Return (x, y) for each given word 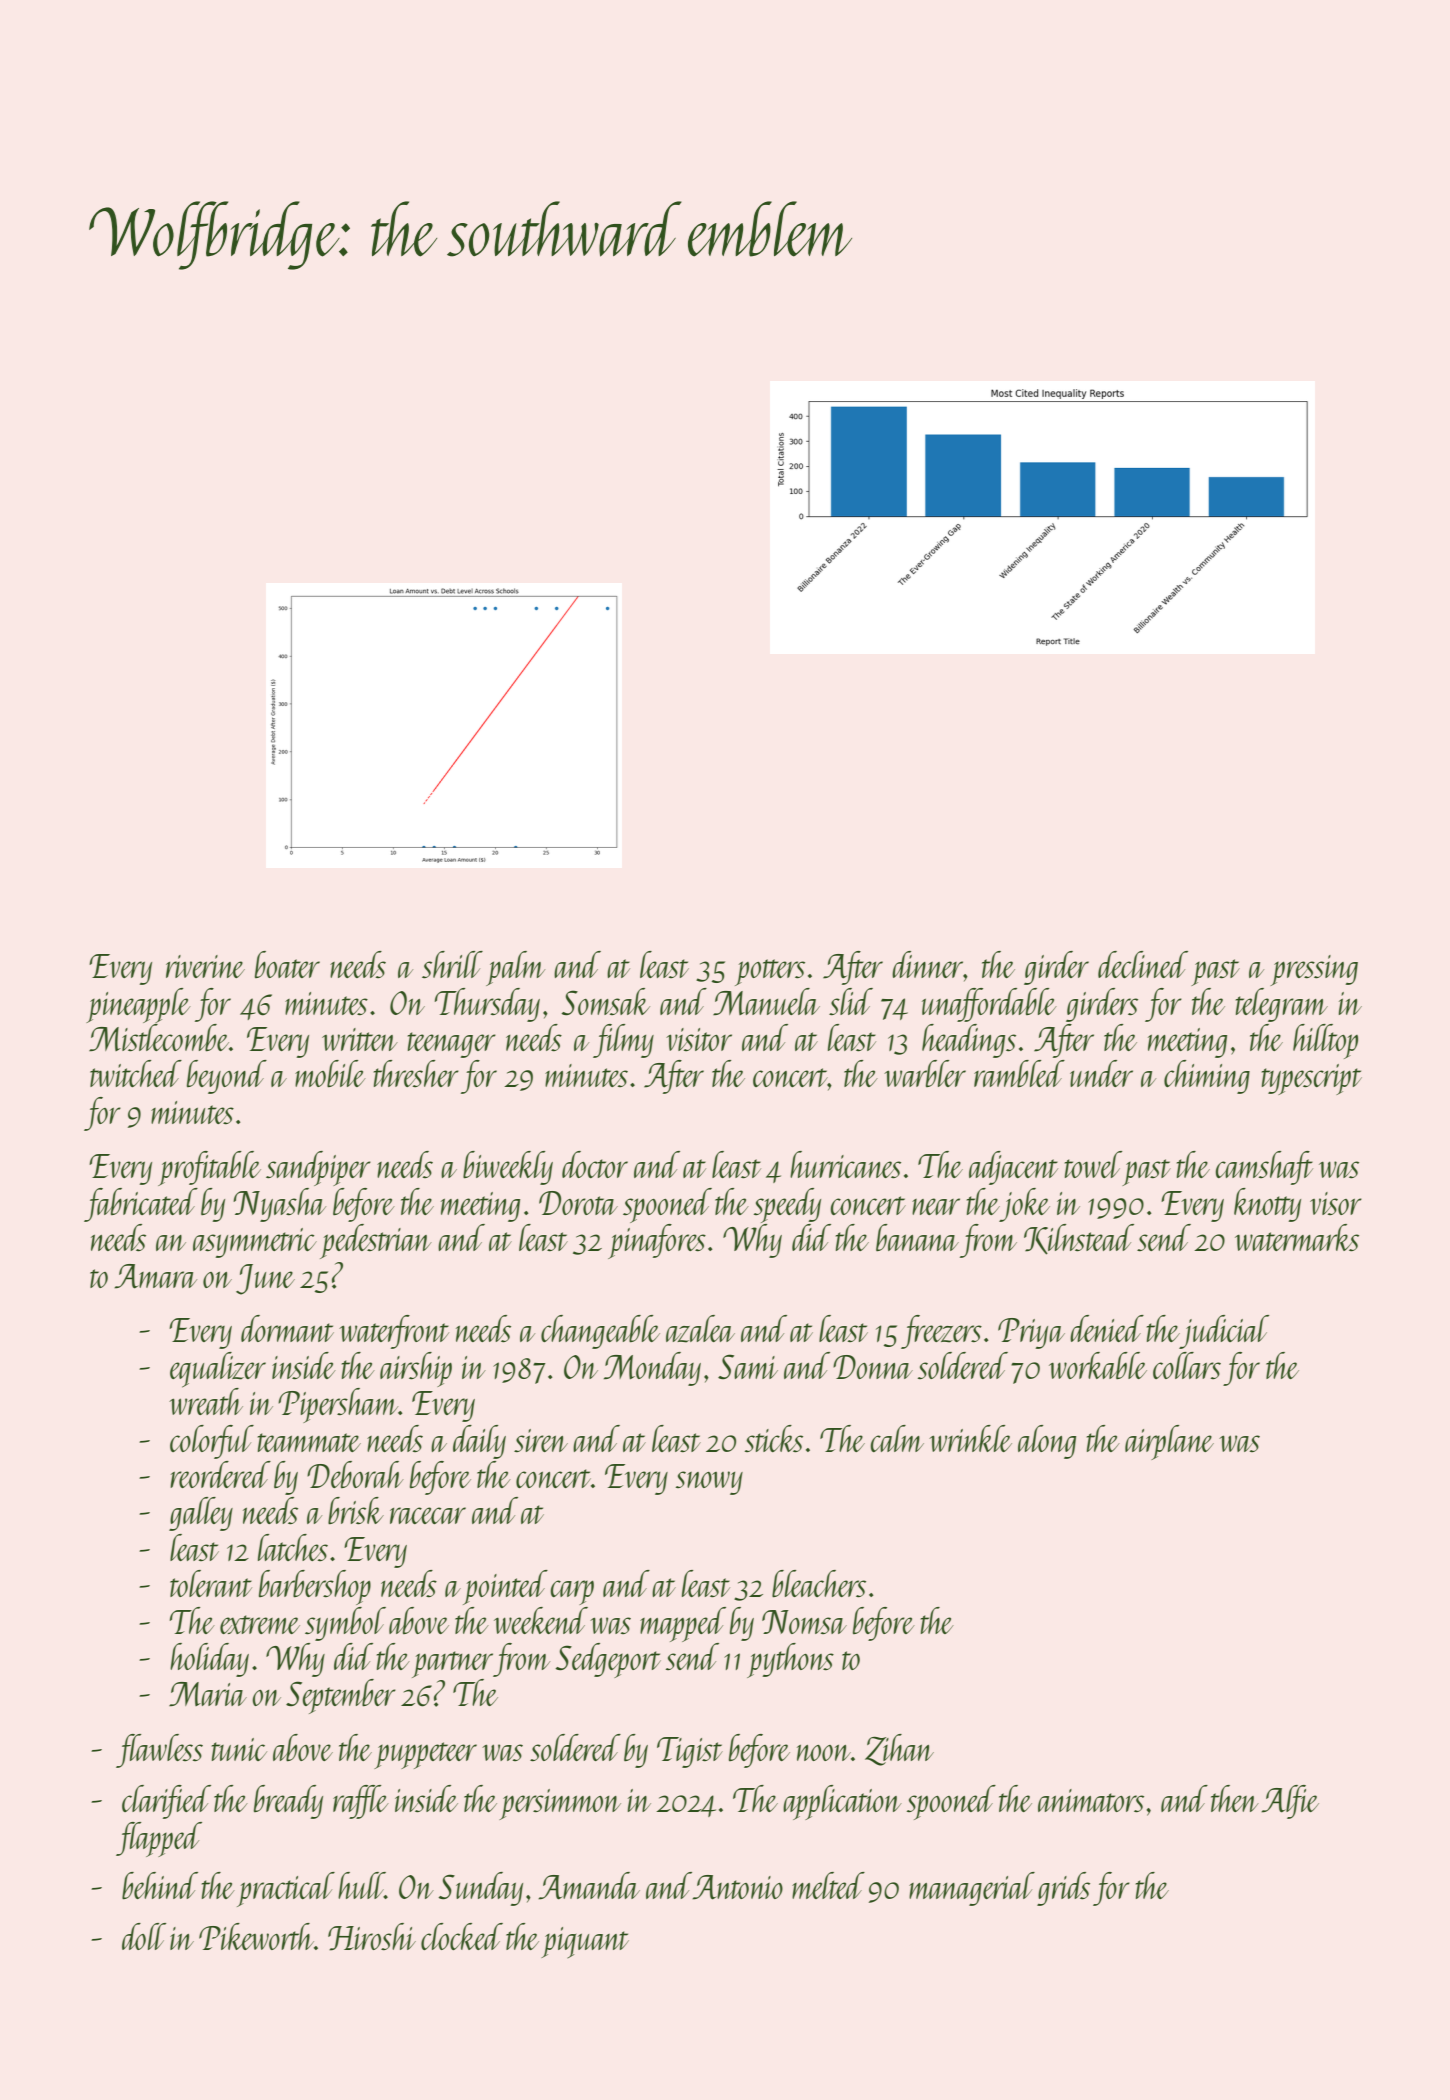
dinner (927, 964)
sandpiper (318, 1168)
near (936, 1206)
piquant (585, 1943)
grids (1063, 1889)
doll (144, 1936)
